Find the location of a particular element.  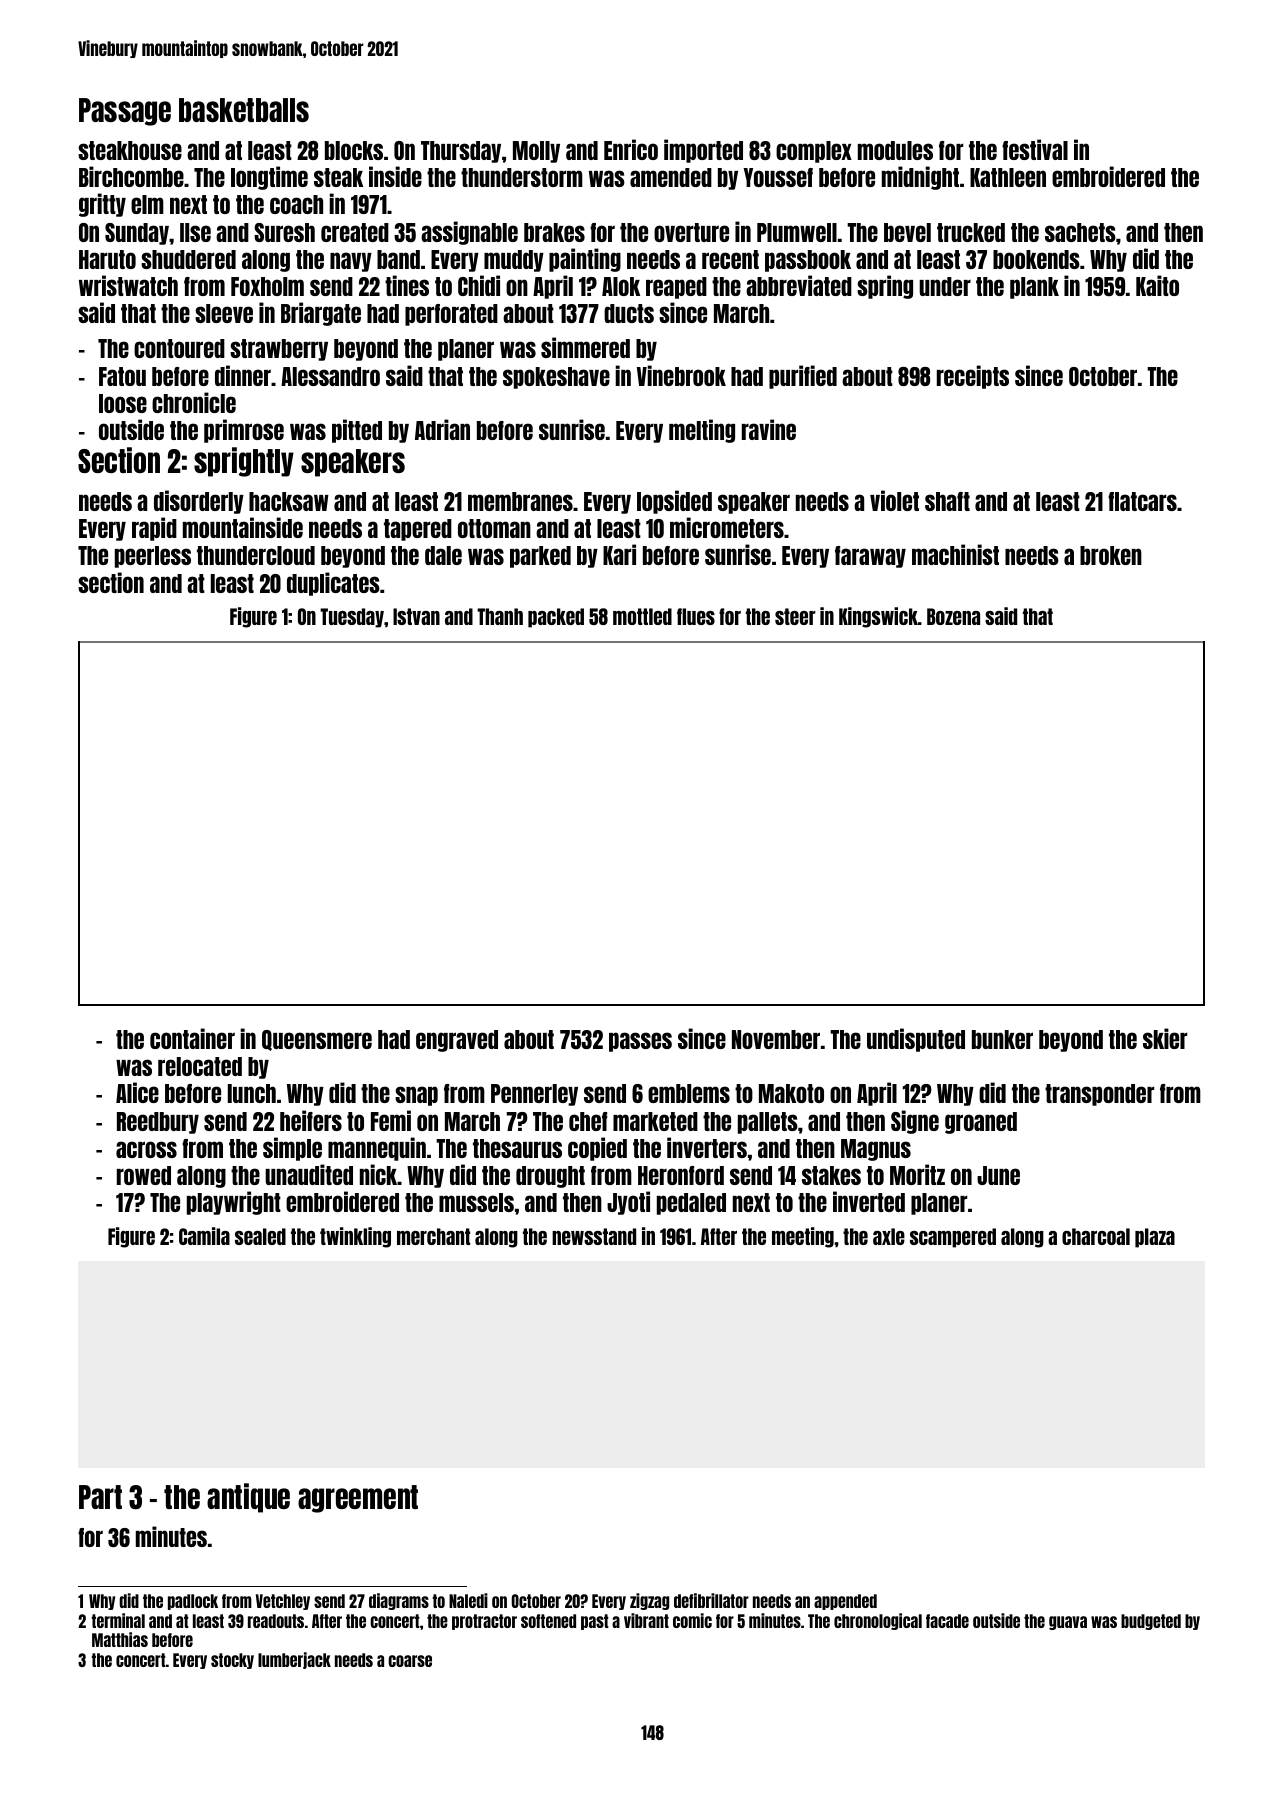

chef is located at coordinates (588, 1121).
